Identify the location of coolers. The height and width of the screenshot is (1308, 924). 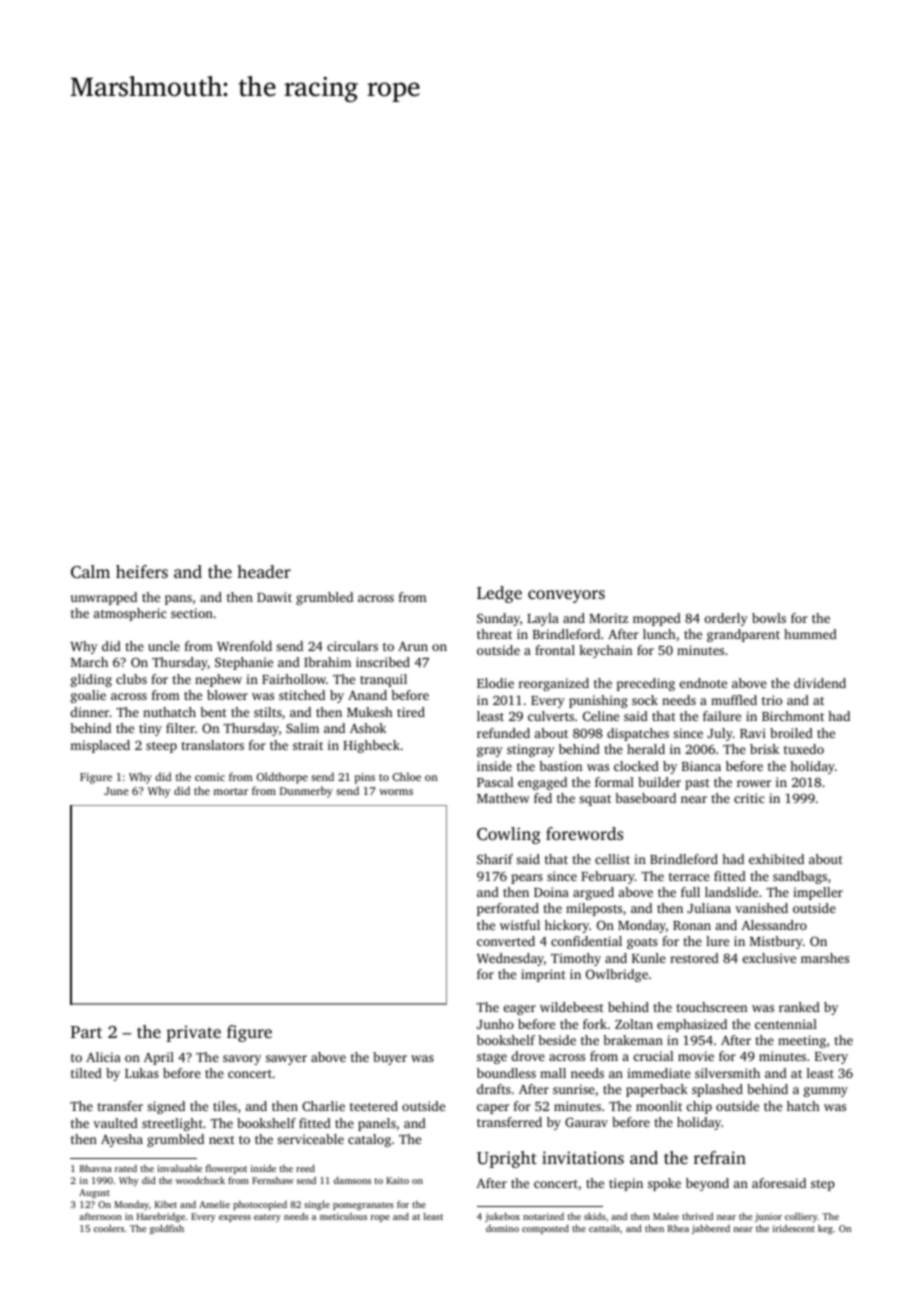
(109, 1228).
